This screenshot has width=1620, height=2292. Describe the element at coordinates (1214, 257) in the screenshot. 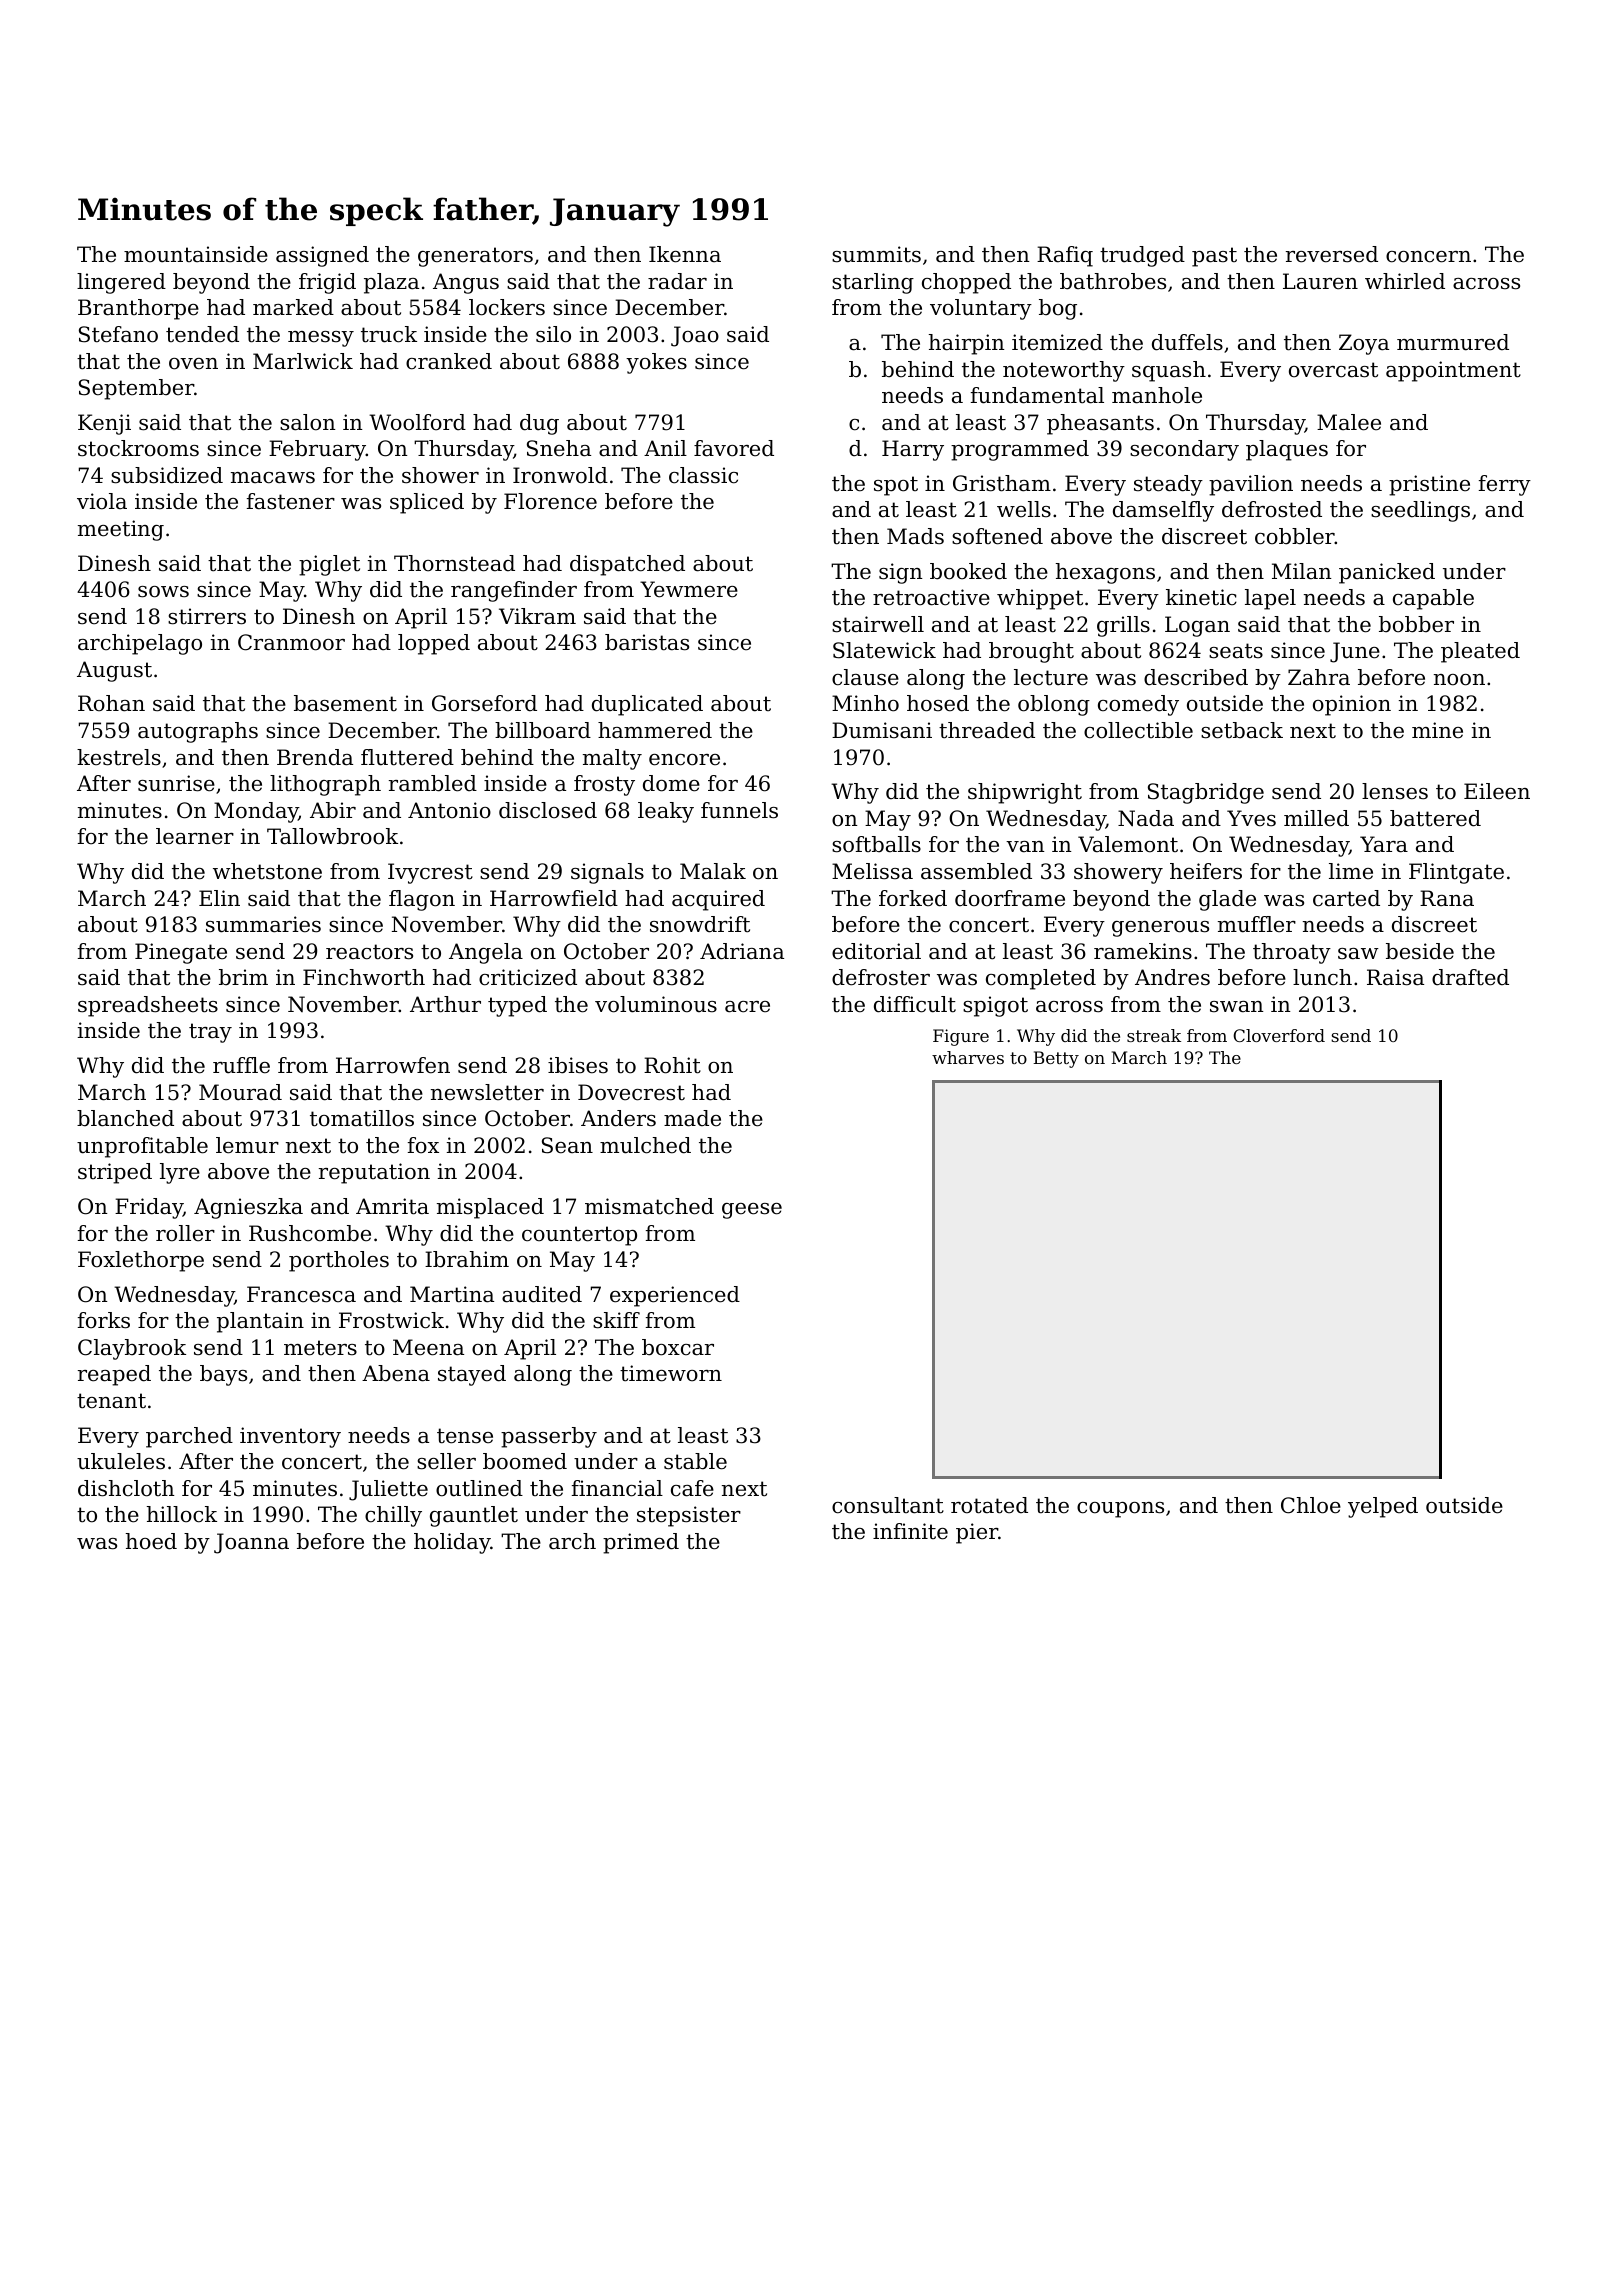

I see `past` at that location.
